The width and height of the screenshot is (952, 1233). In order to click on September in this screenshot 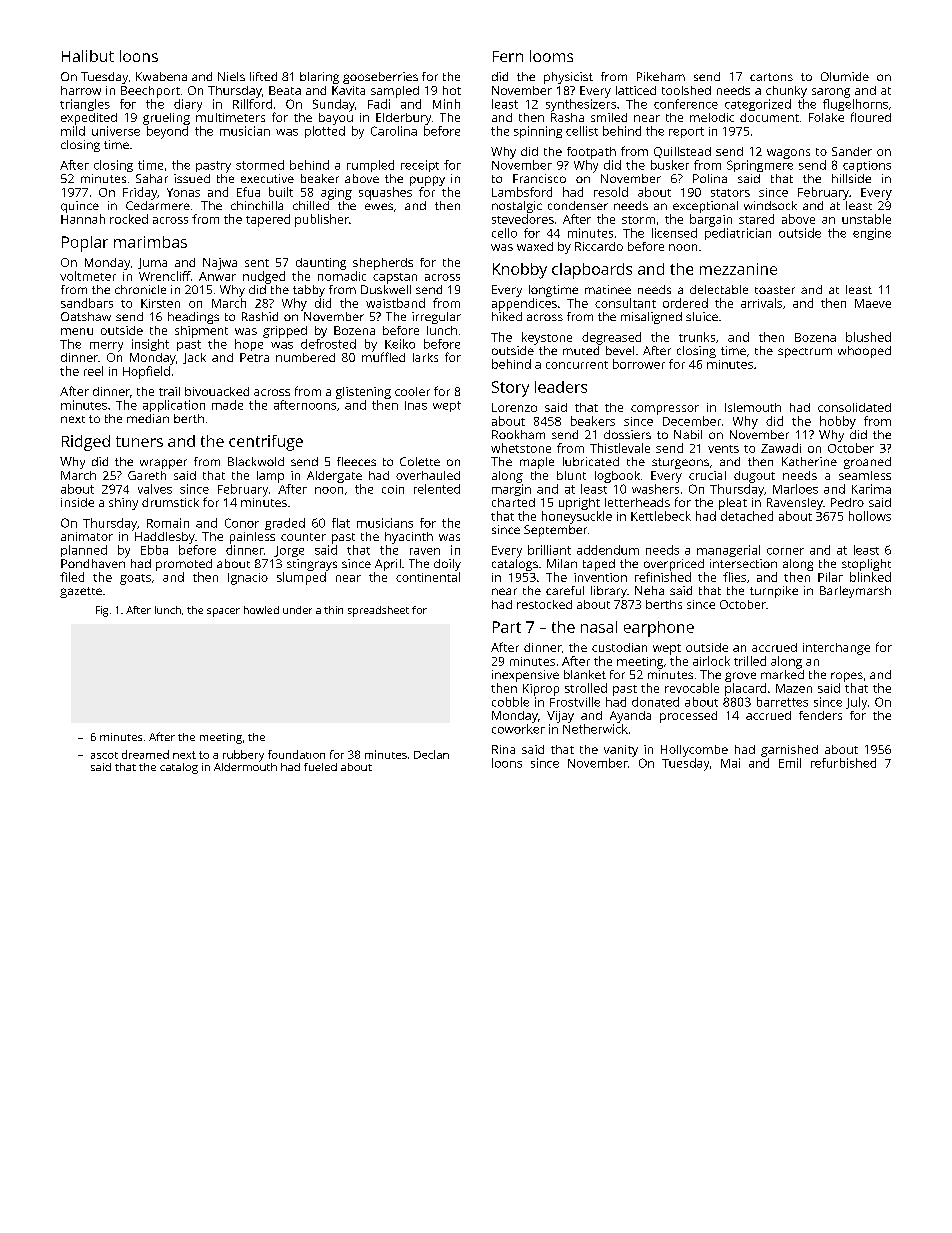, I will do `click(555, 531)`.
